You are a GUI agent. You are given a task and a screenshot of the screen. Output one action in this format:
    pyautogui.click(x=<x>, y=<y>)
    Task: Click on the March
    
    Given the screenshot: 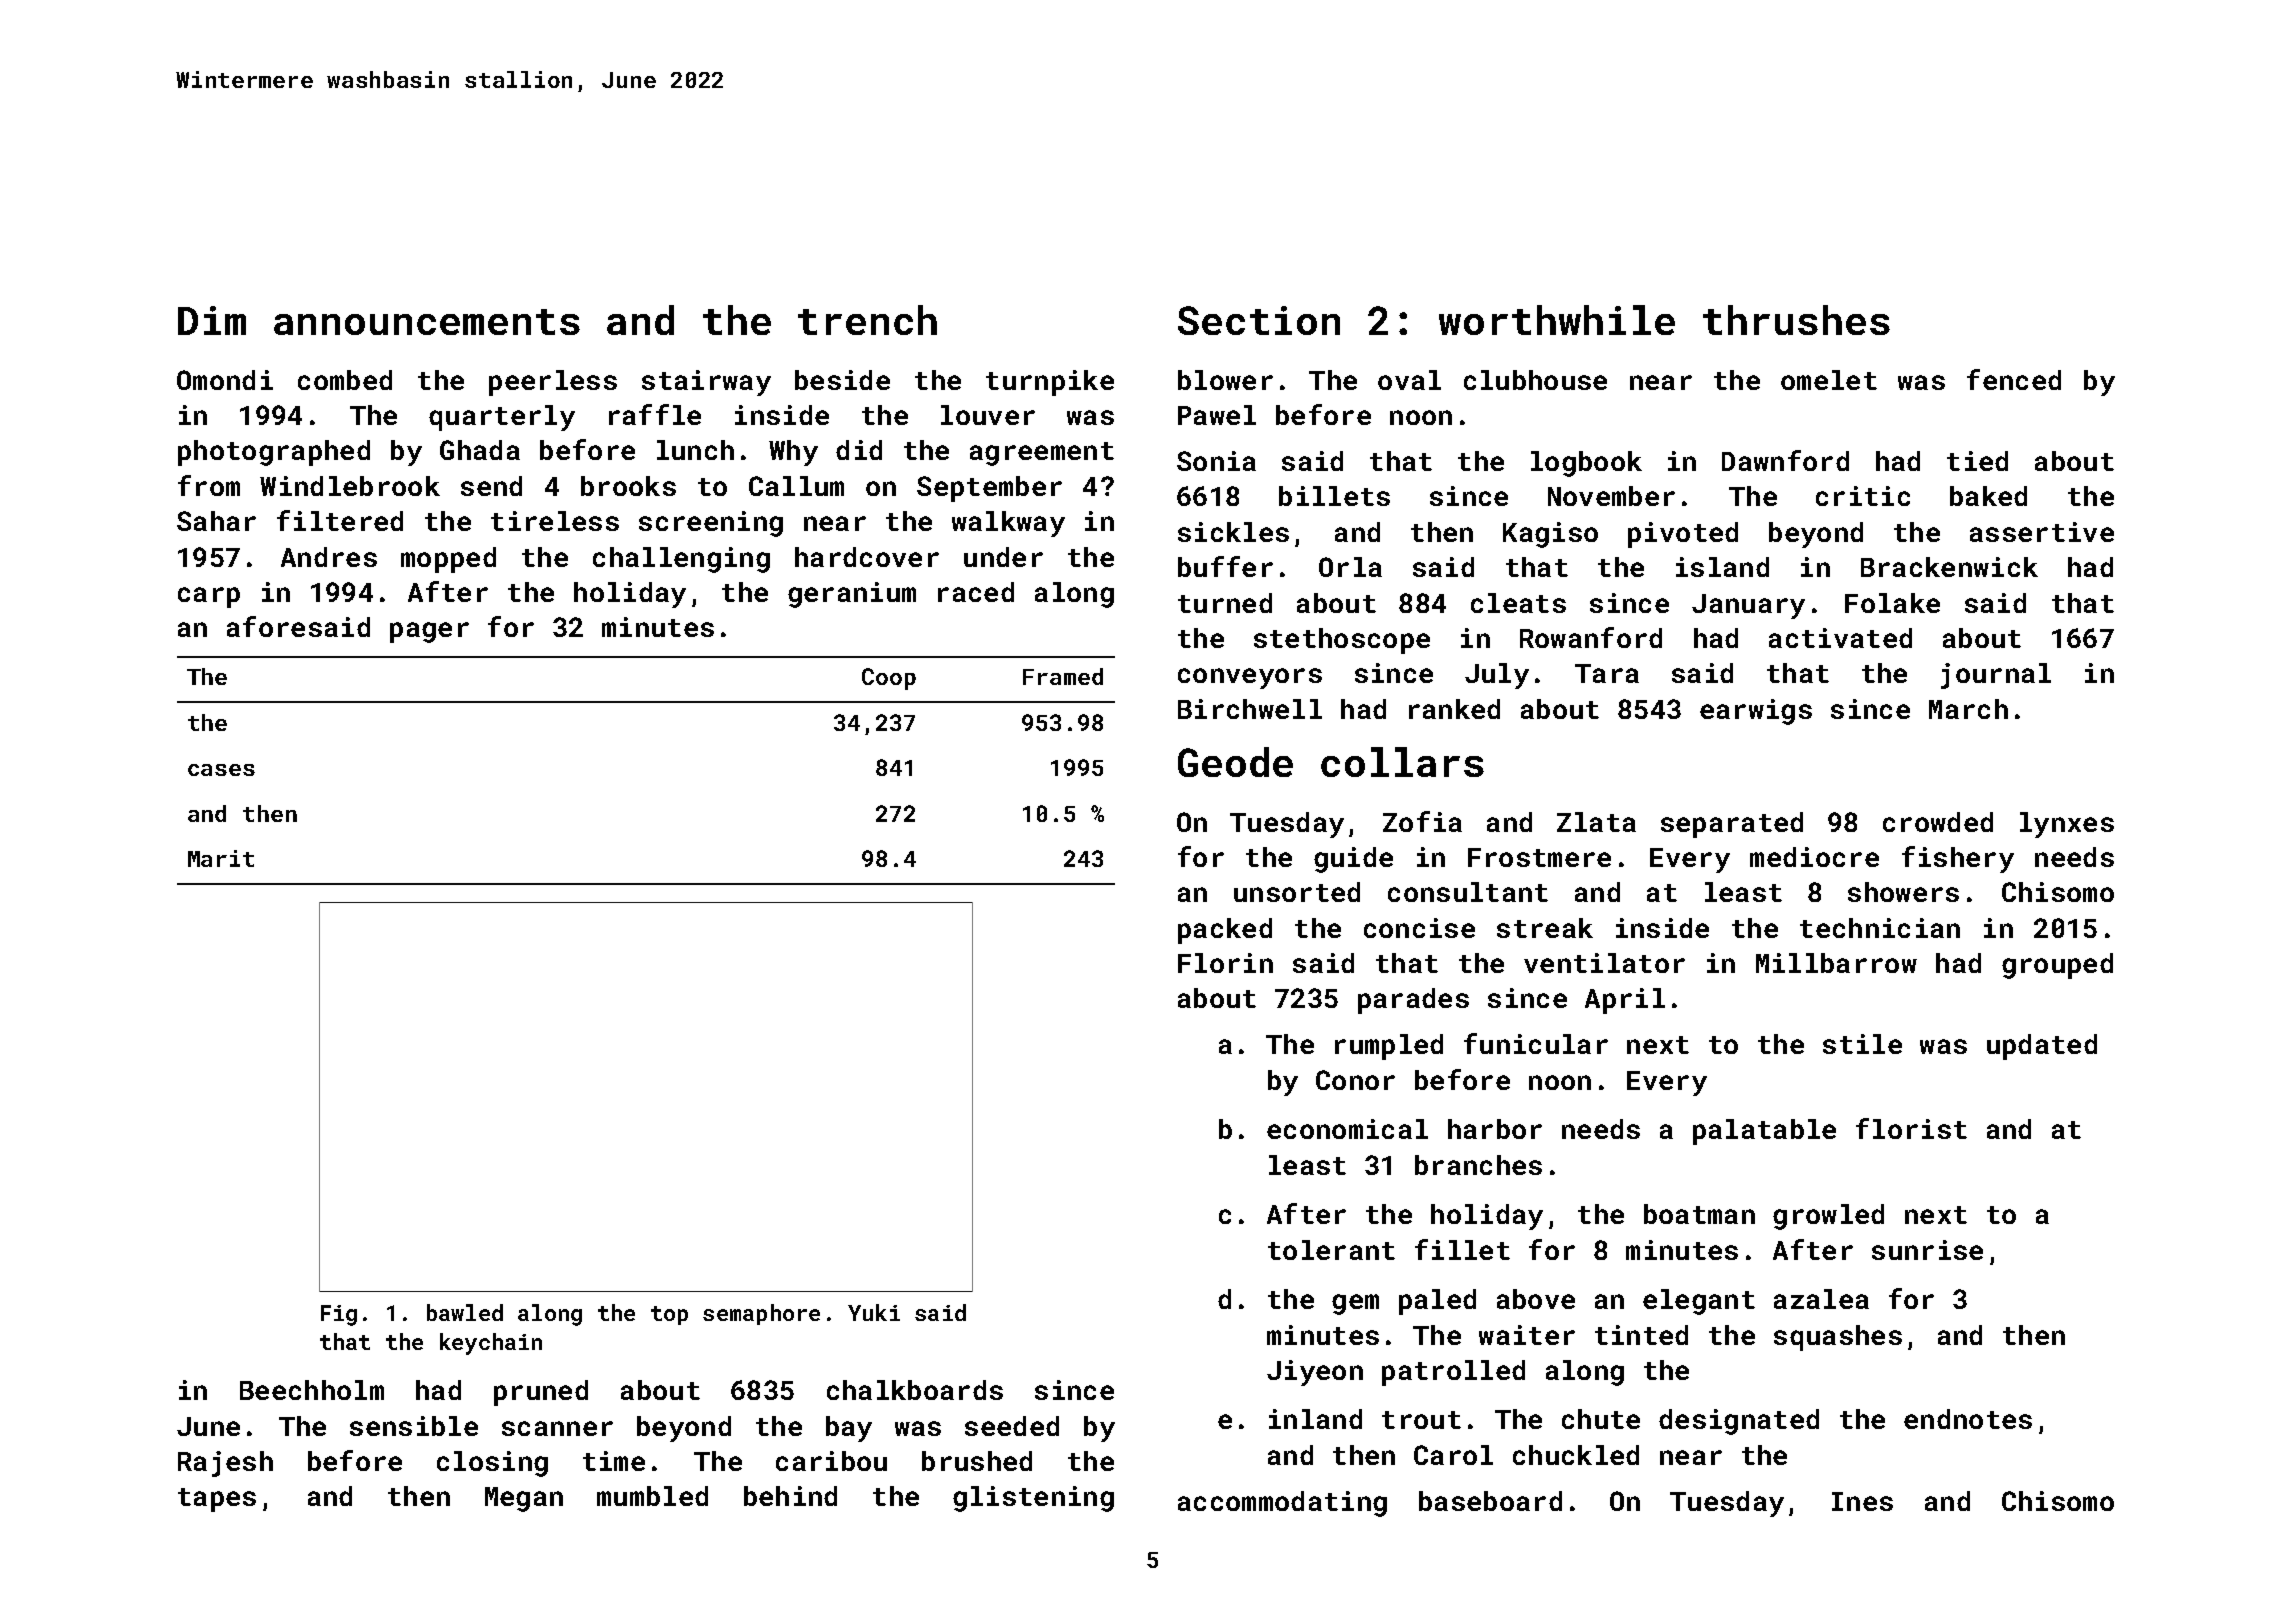 What is the action you would take?
    pyautogui.click(x=1968, y=709)
